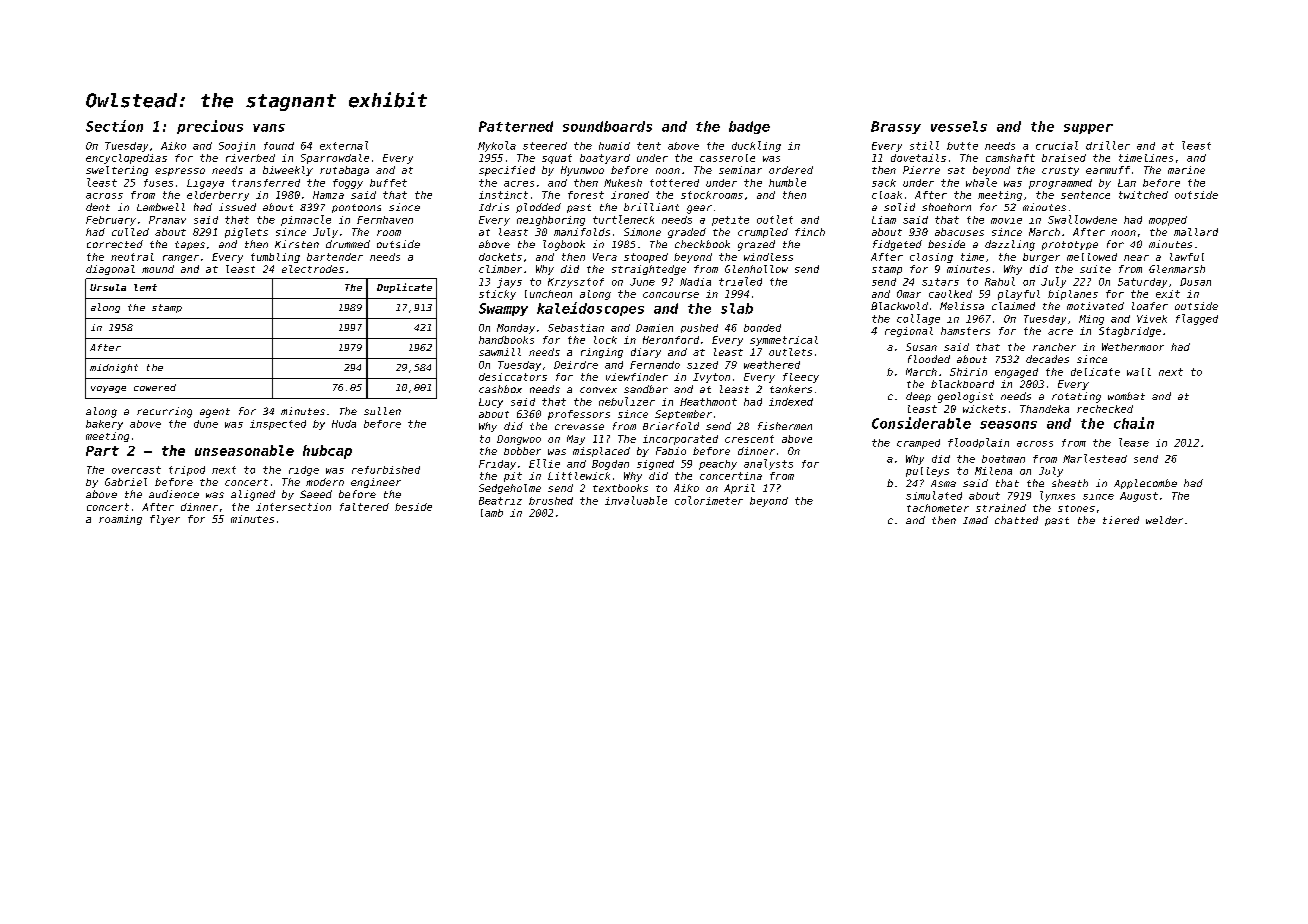 This screenshot has height=924, width=1308. What do you see at coordinates (1013, 306) in the screenshot?
I see `claimed` at bounding box center [1013, 306].
